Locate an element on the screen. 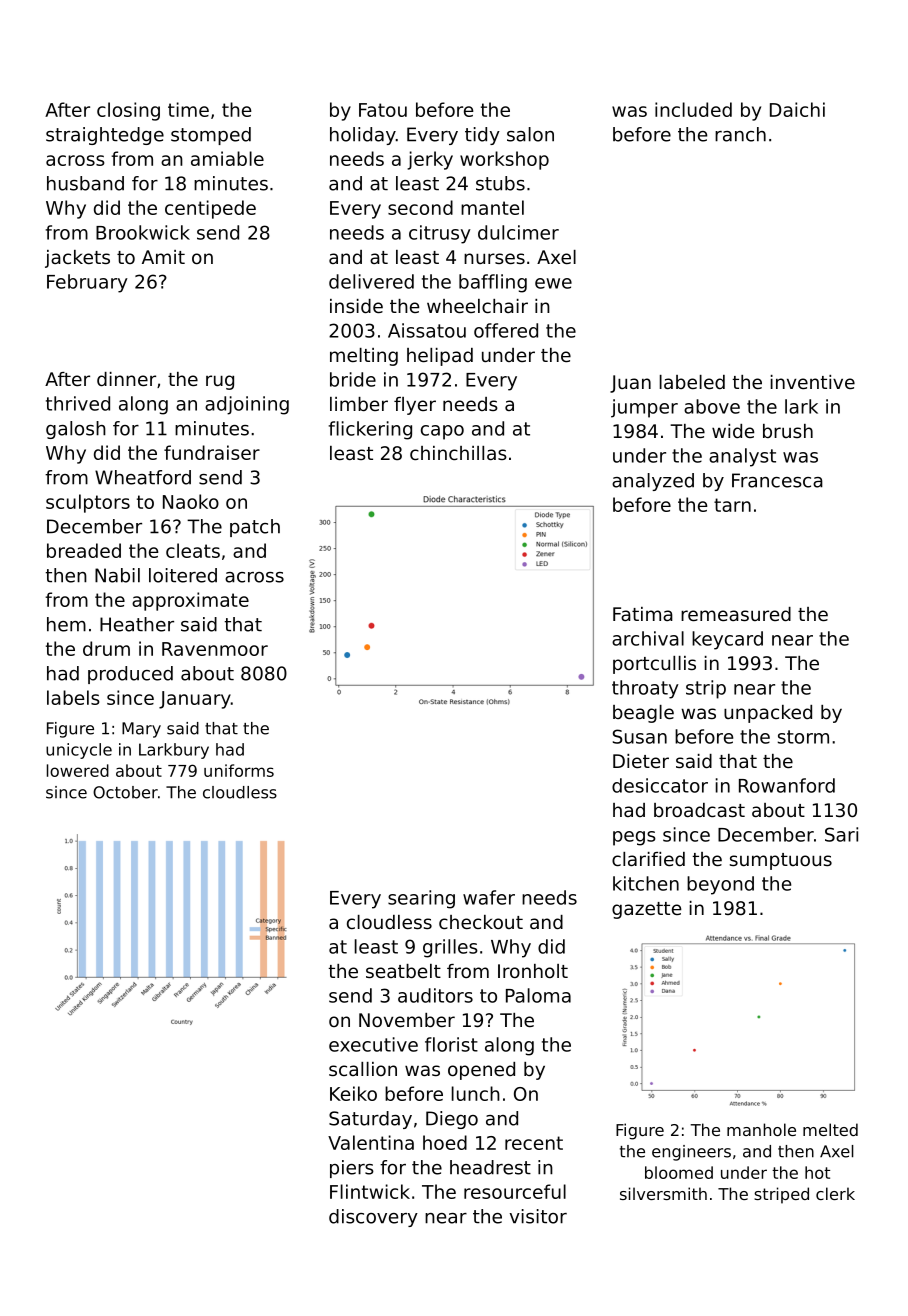  offered is located at coordinates (506, 330).
